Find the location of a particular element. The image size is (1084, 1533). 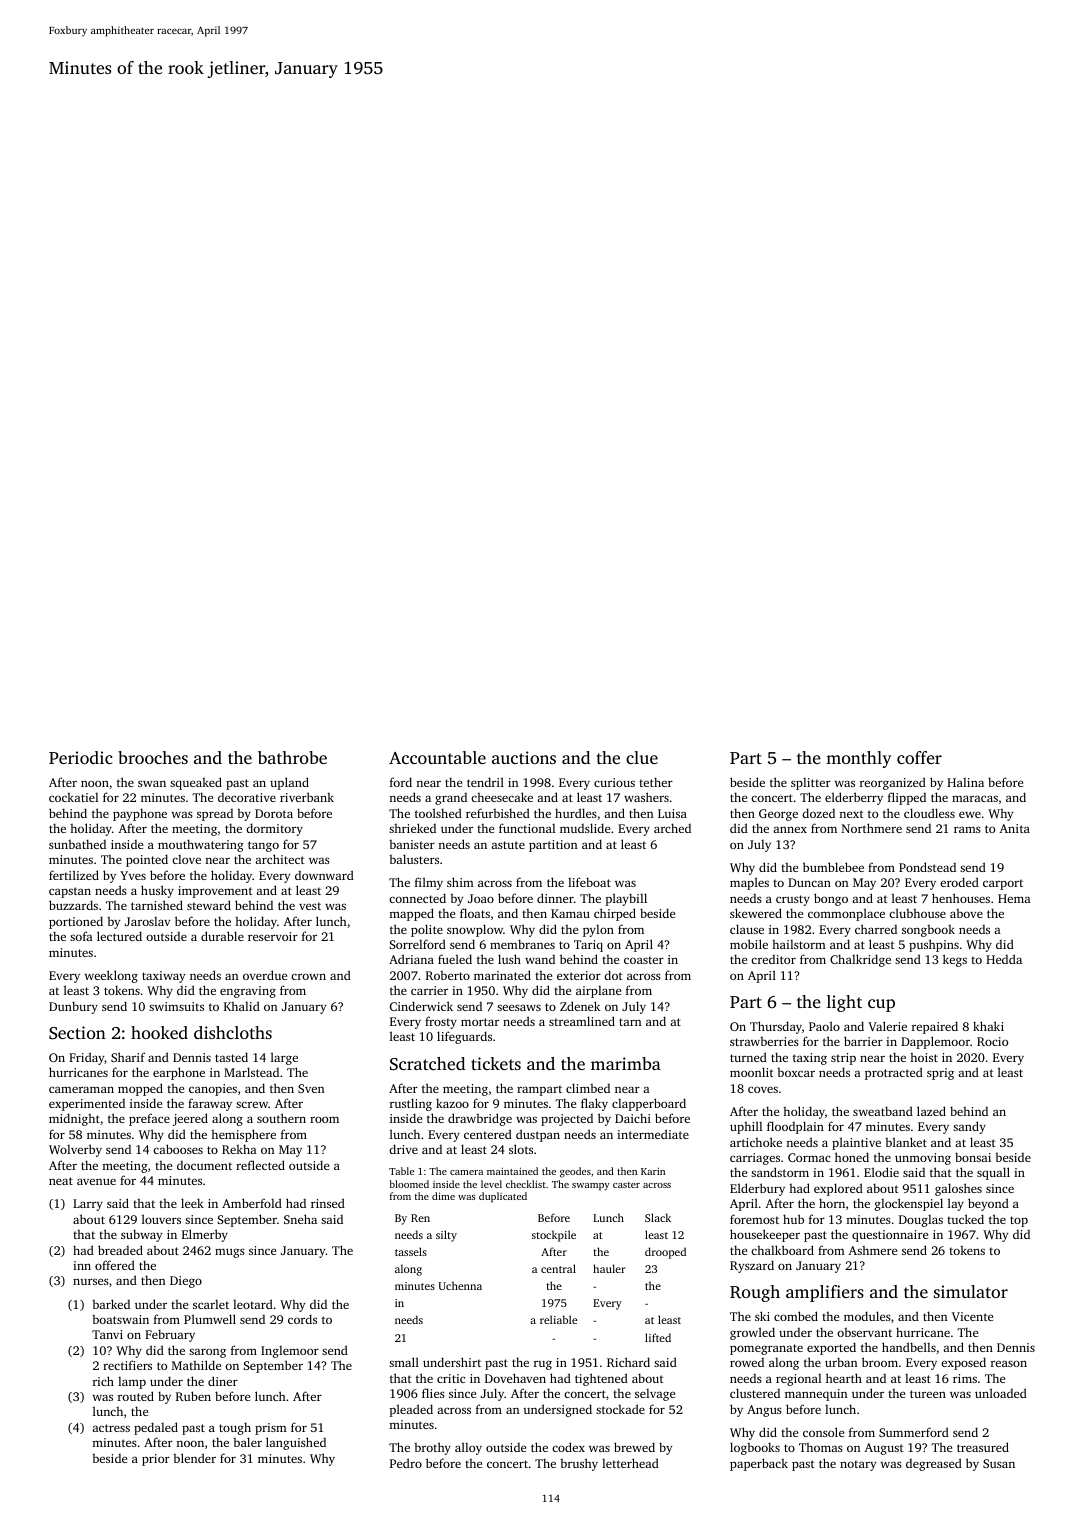

Hema is located at coordinates (1014, 898).
